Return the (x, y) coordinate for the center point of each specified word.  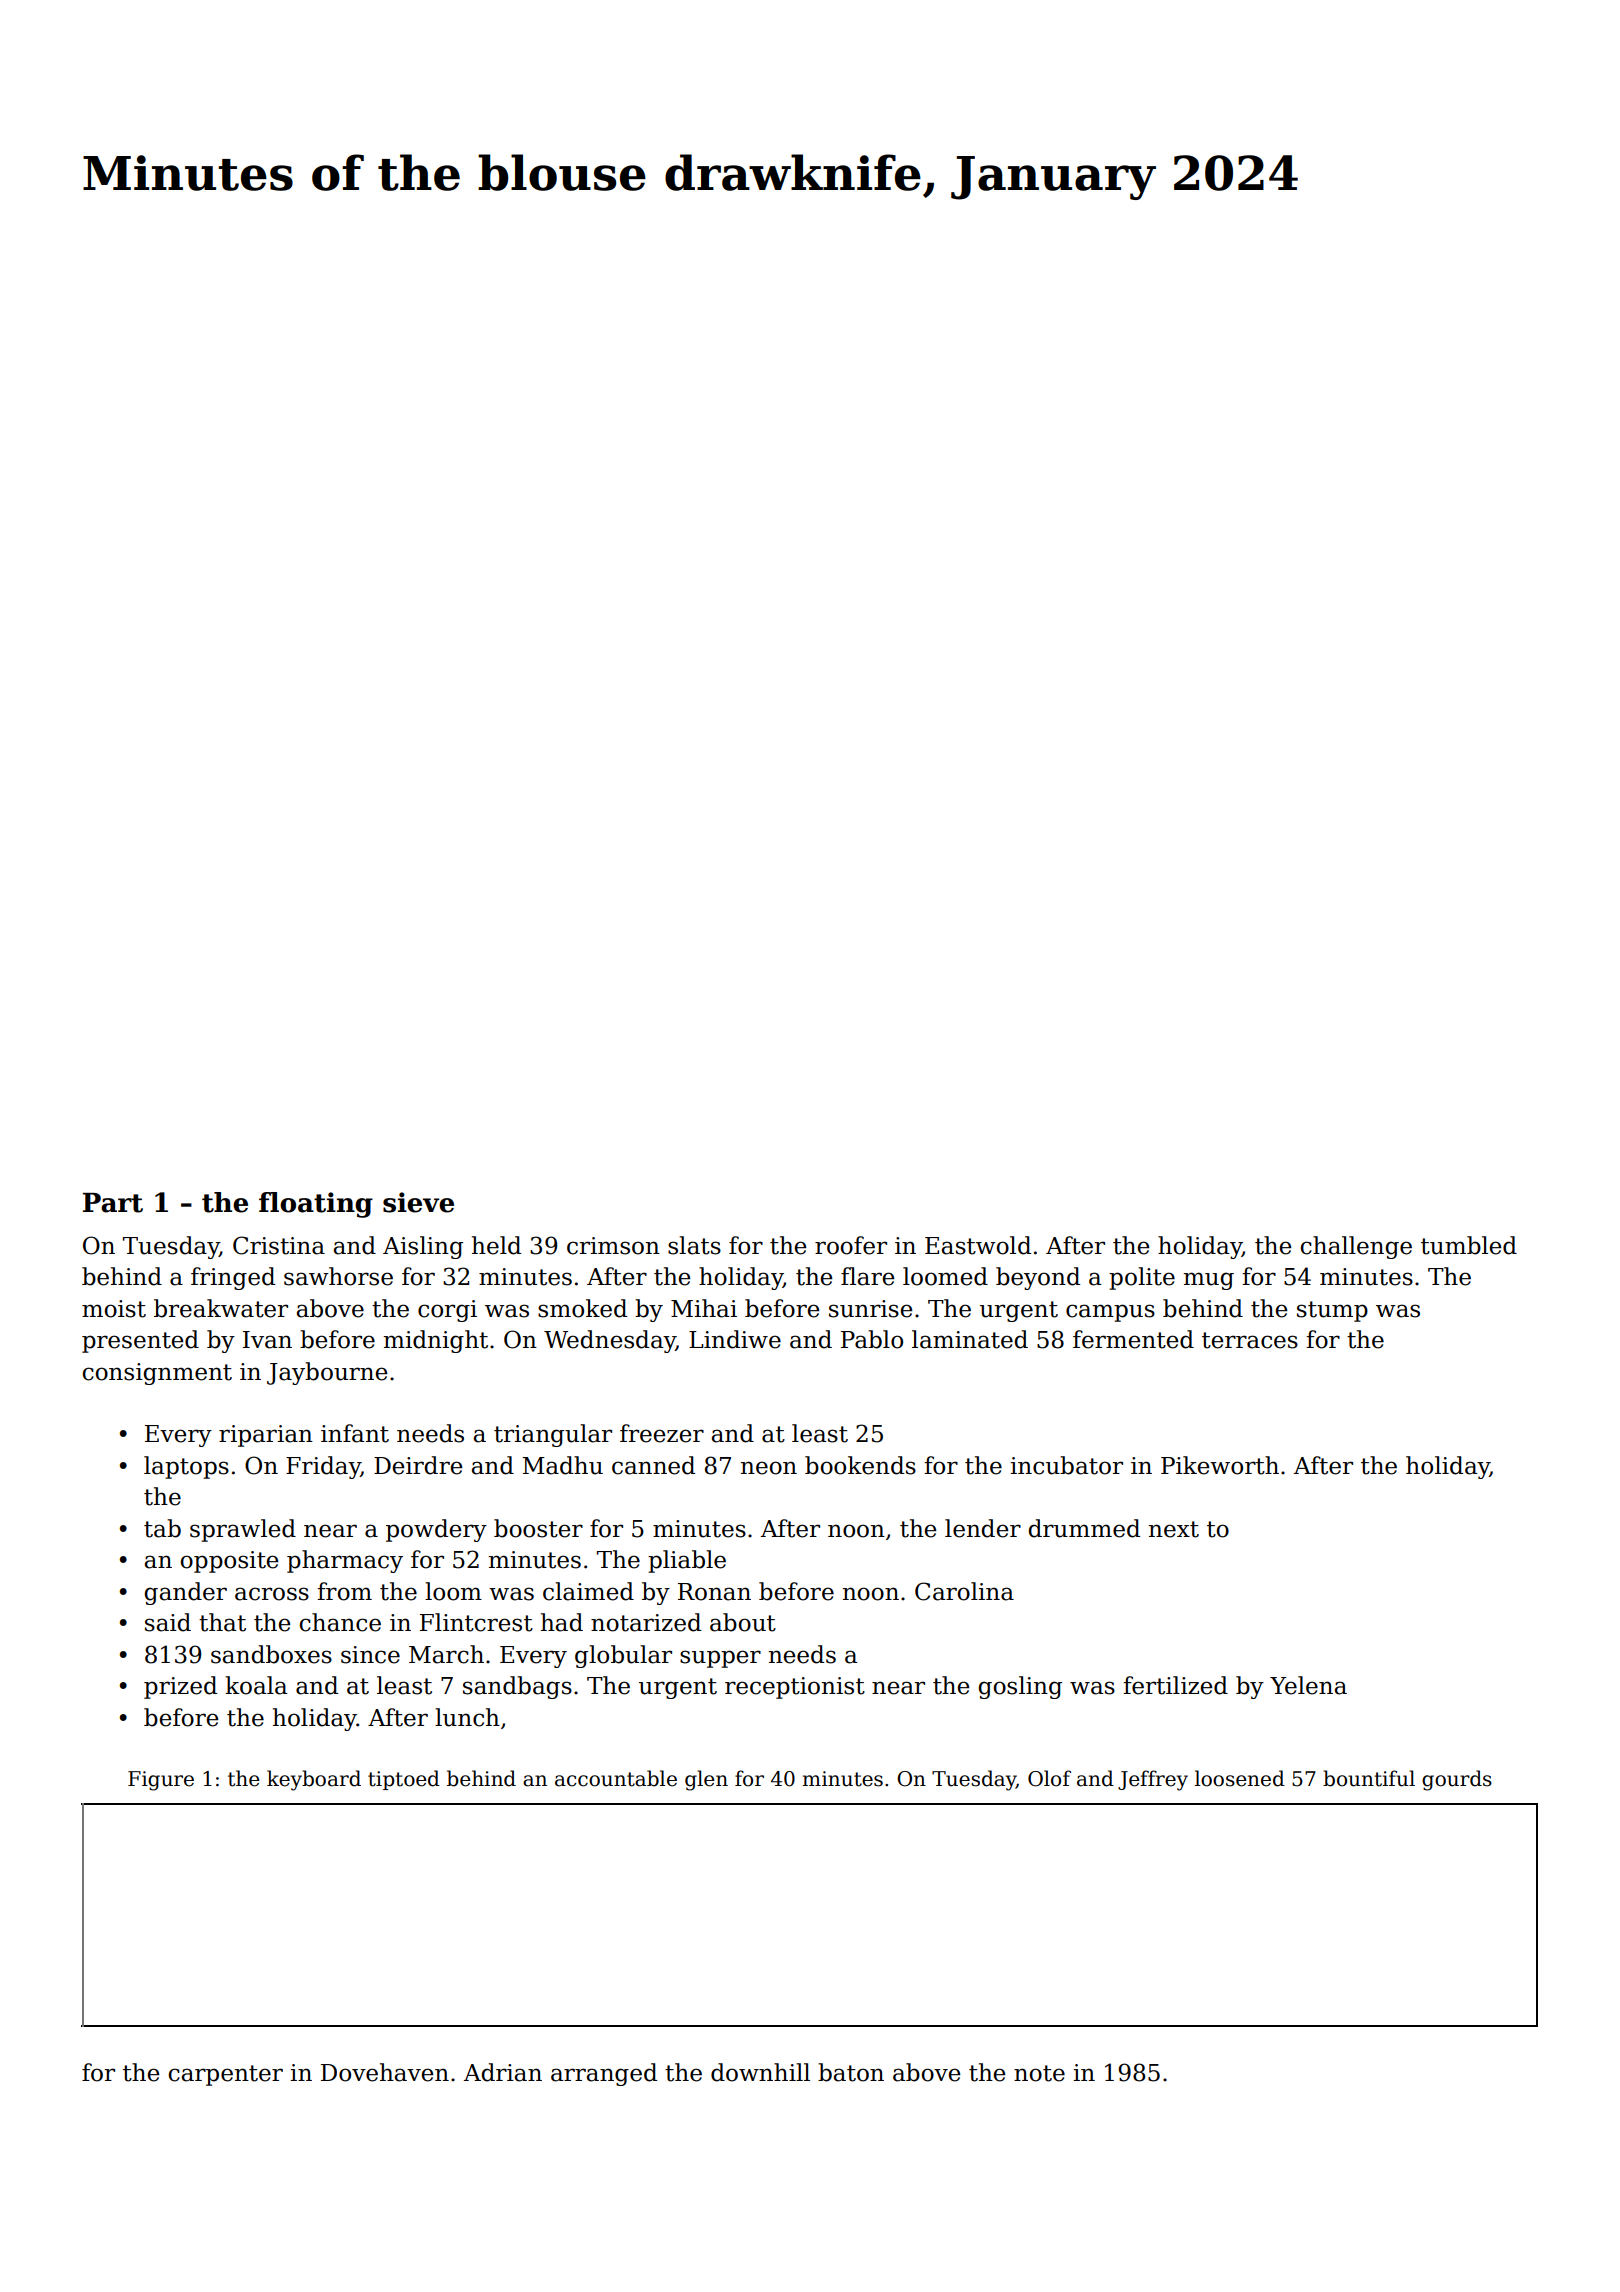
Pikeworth (1220, 1465)
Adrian (503, 2072)
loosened (1240, 1778)
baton (851, 2072)
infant (355, 1433)
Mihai (704, 1308)
